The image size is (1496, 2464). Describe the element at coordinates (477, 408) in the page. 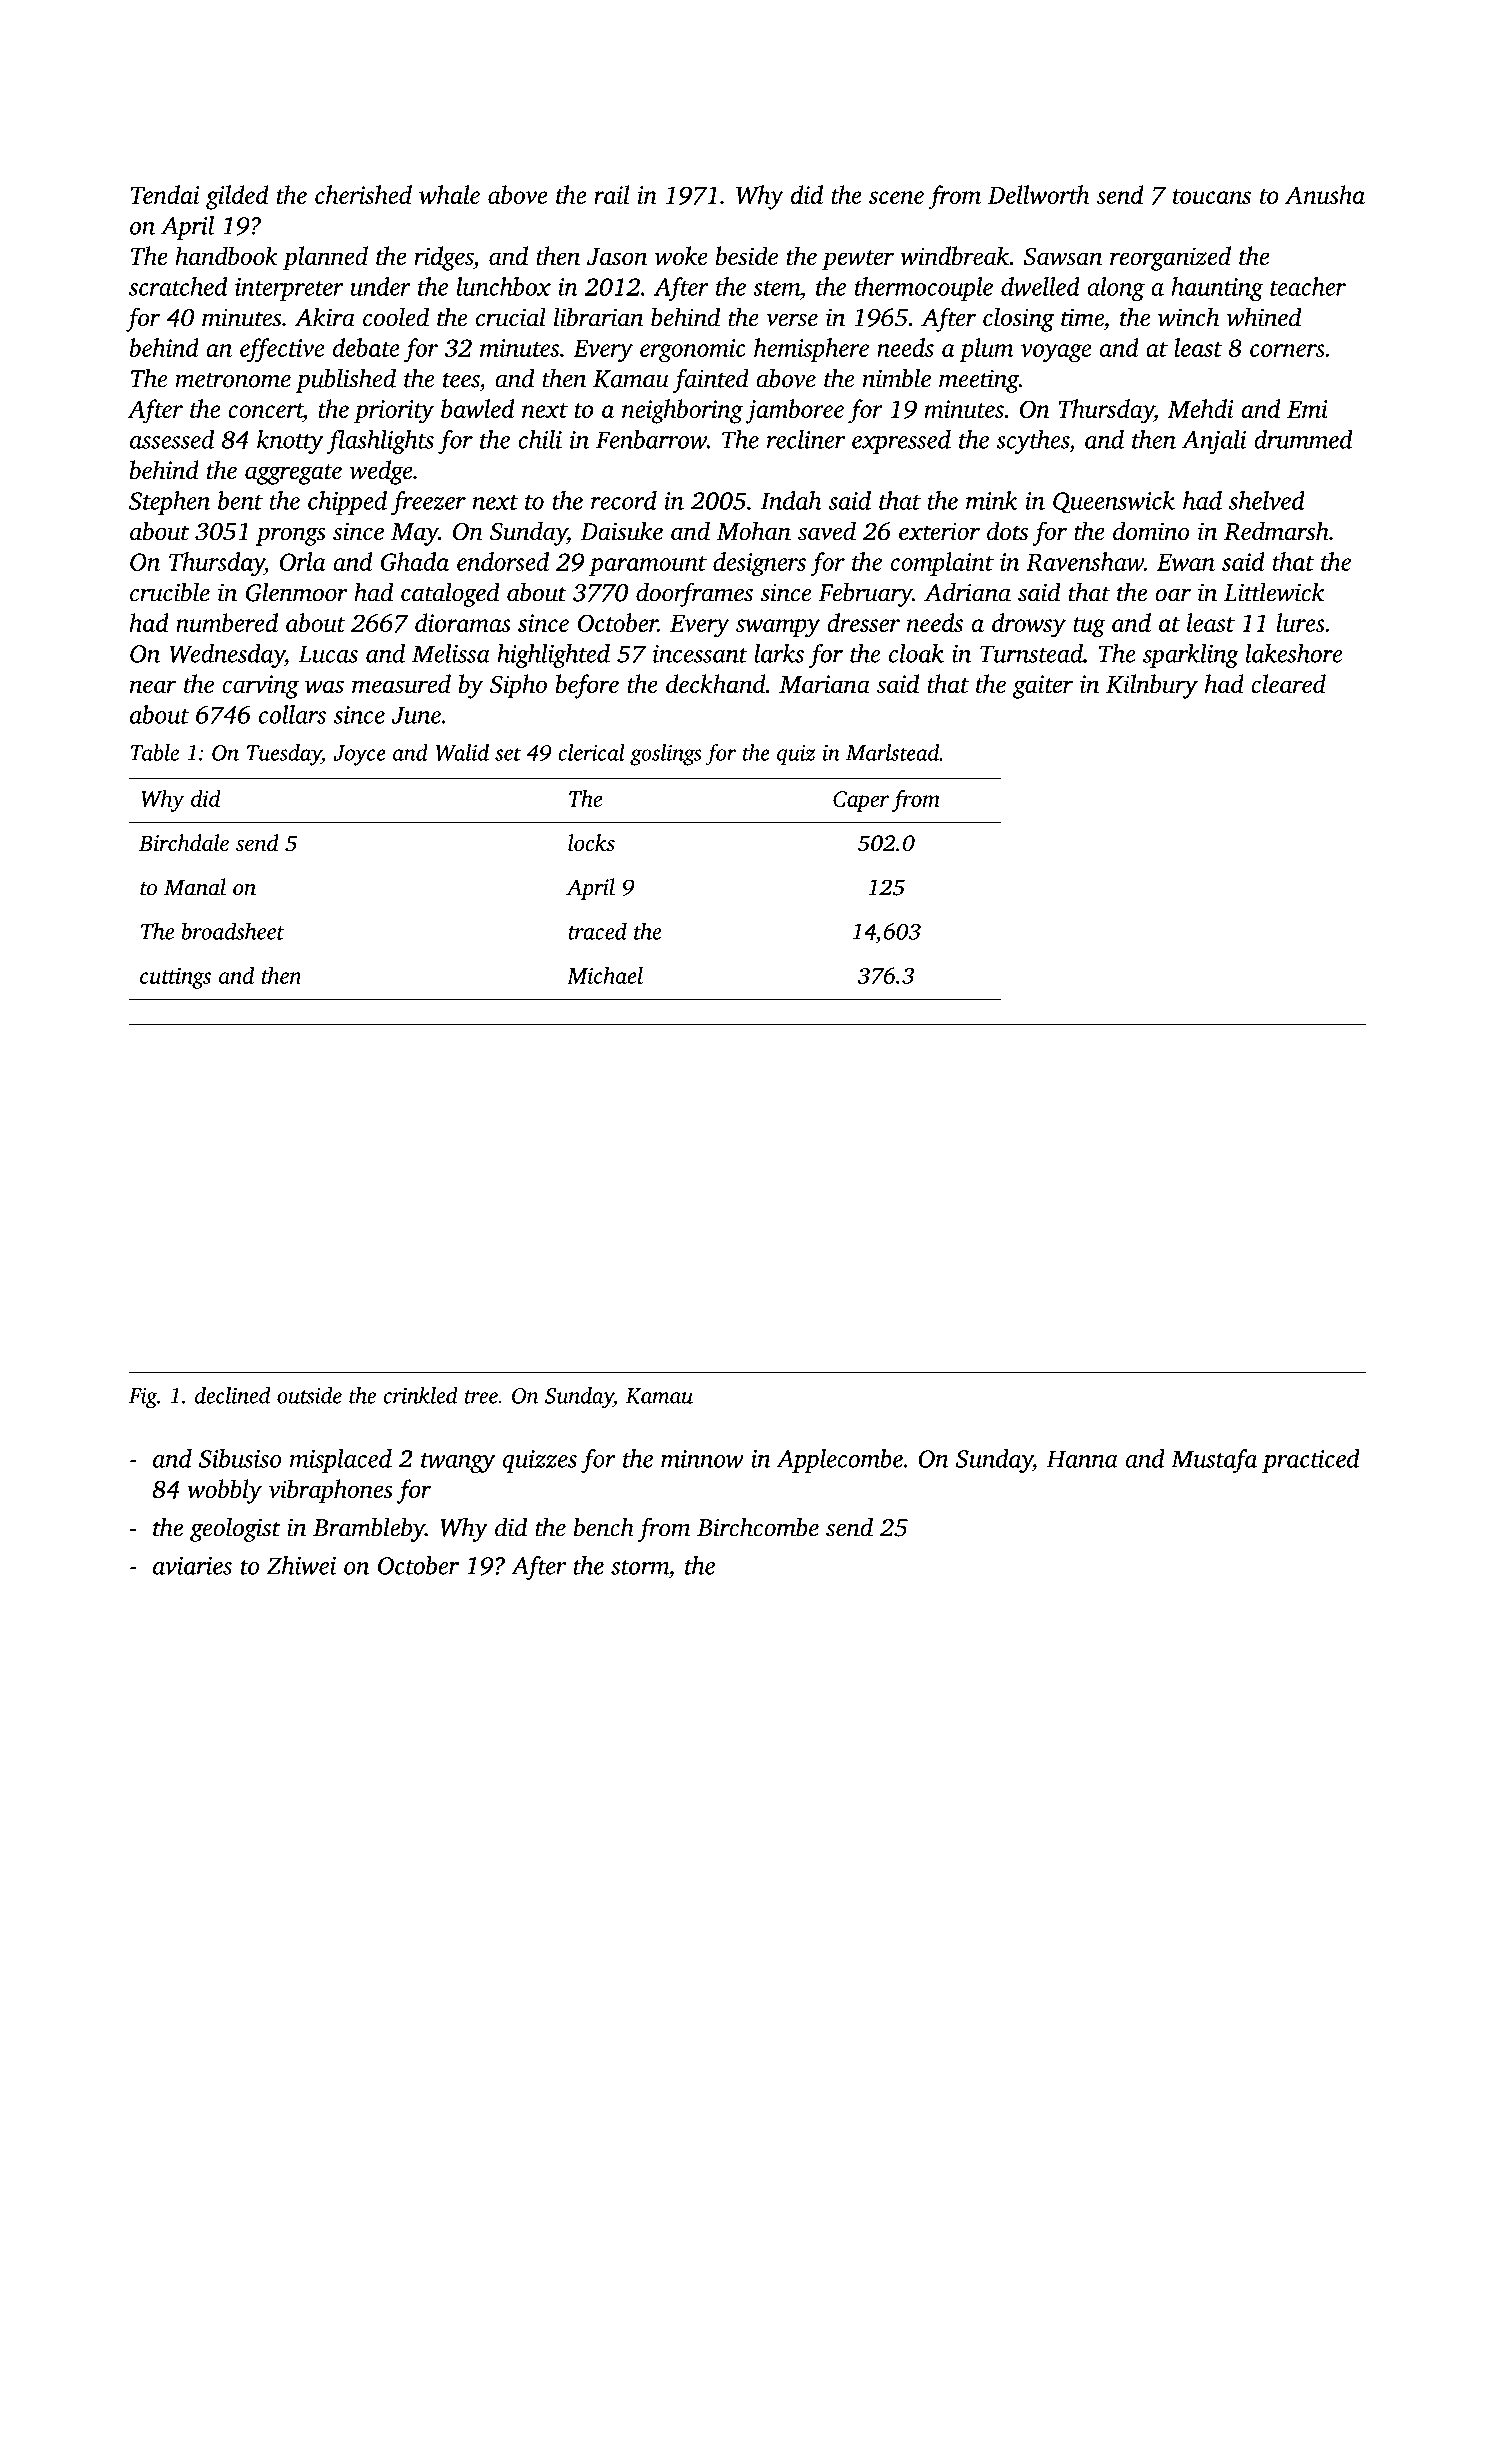

I see `bawled` at that location.
